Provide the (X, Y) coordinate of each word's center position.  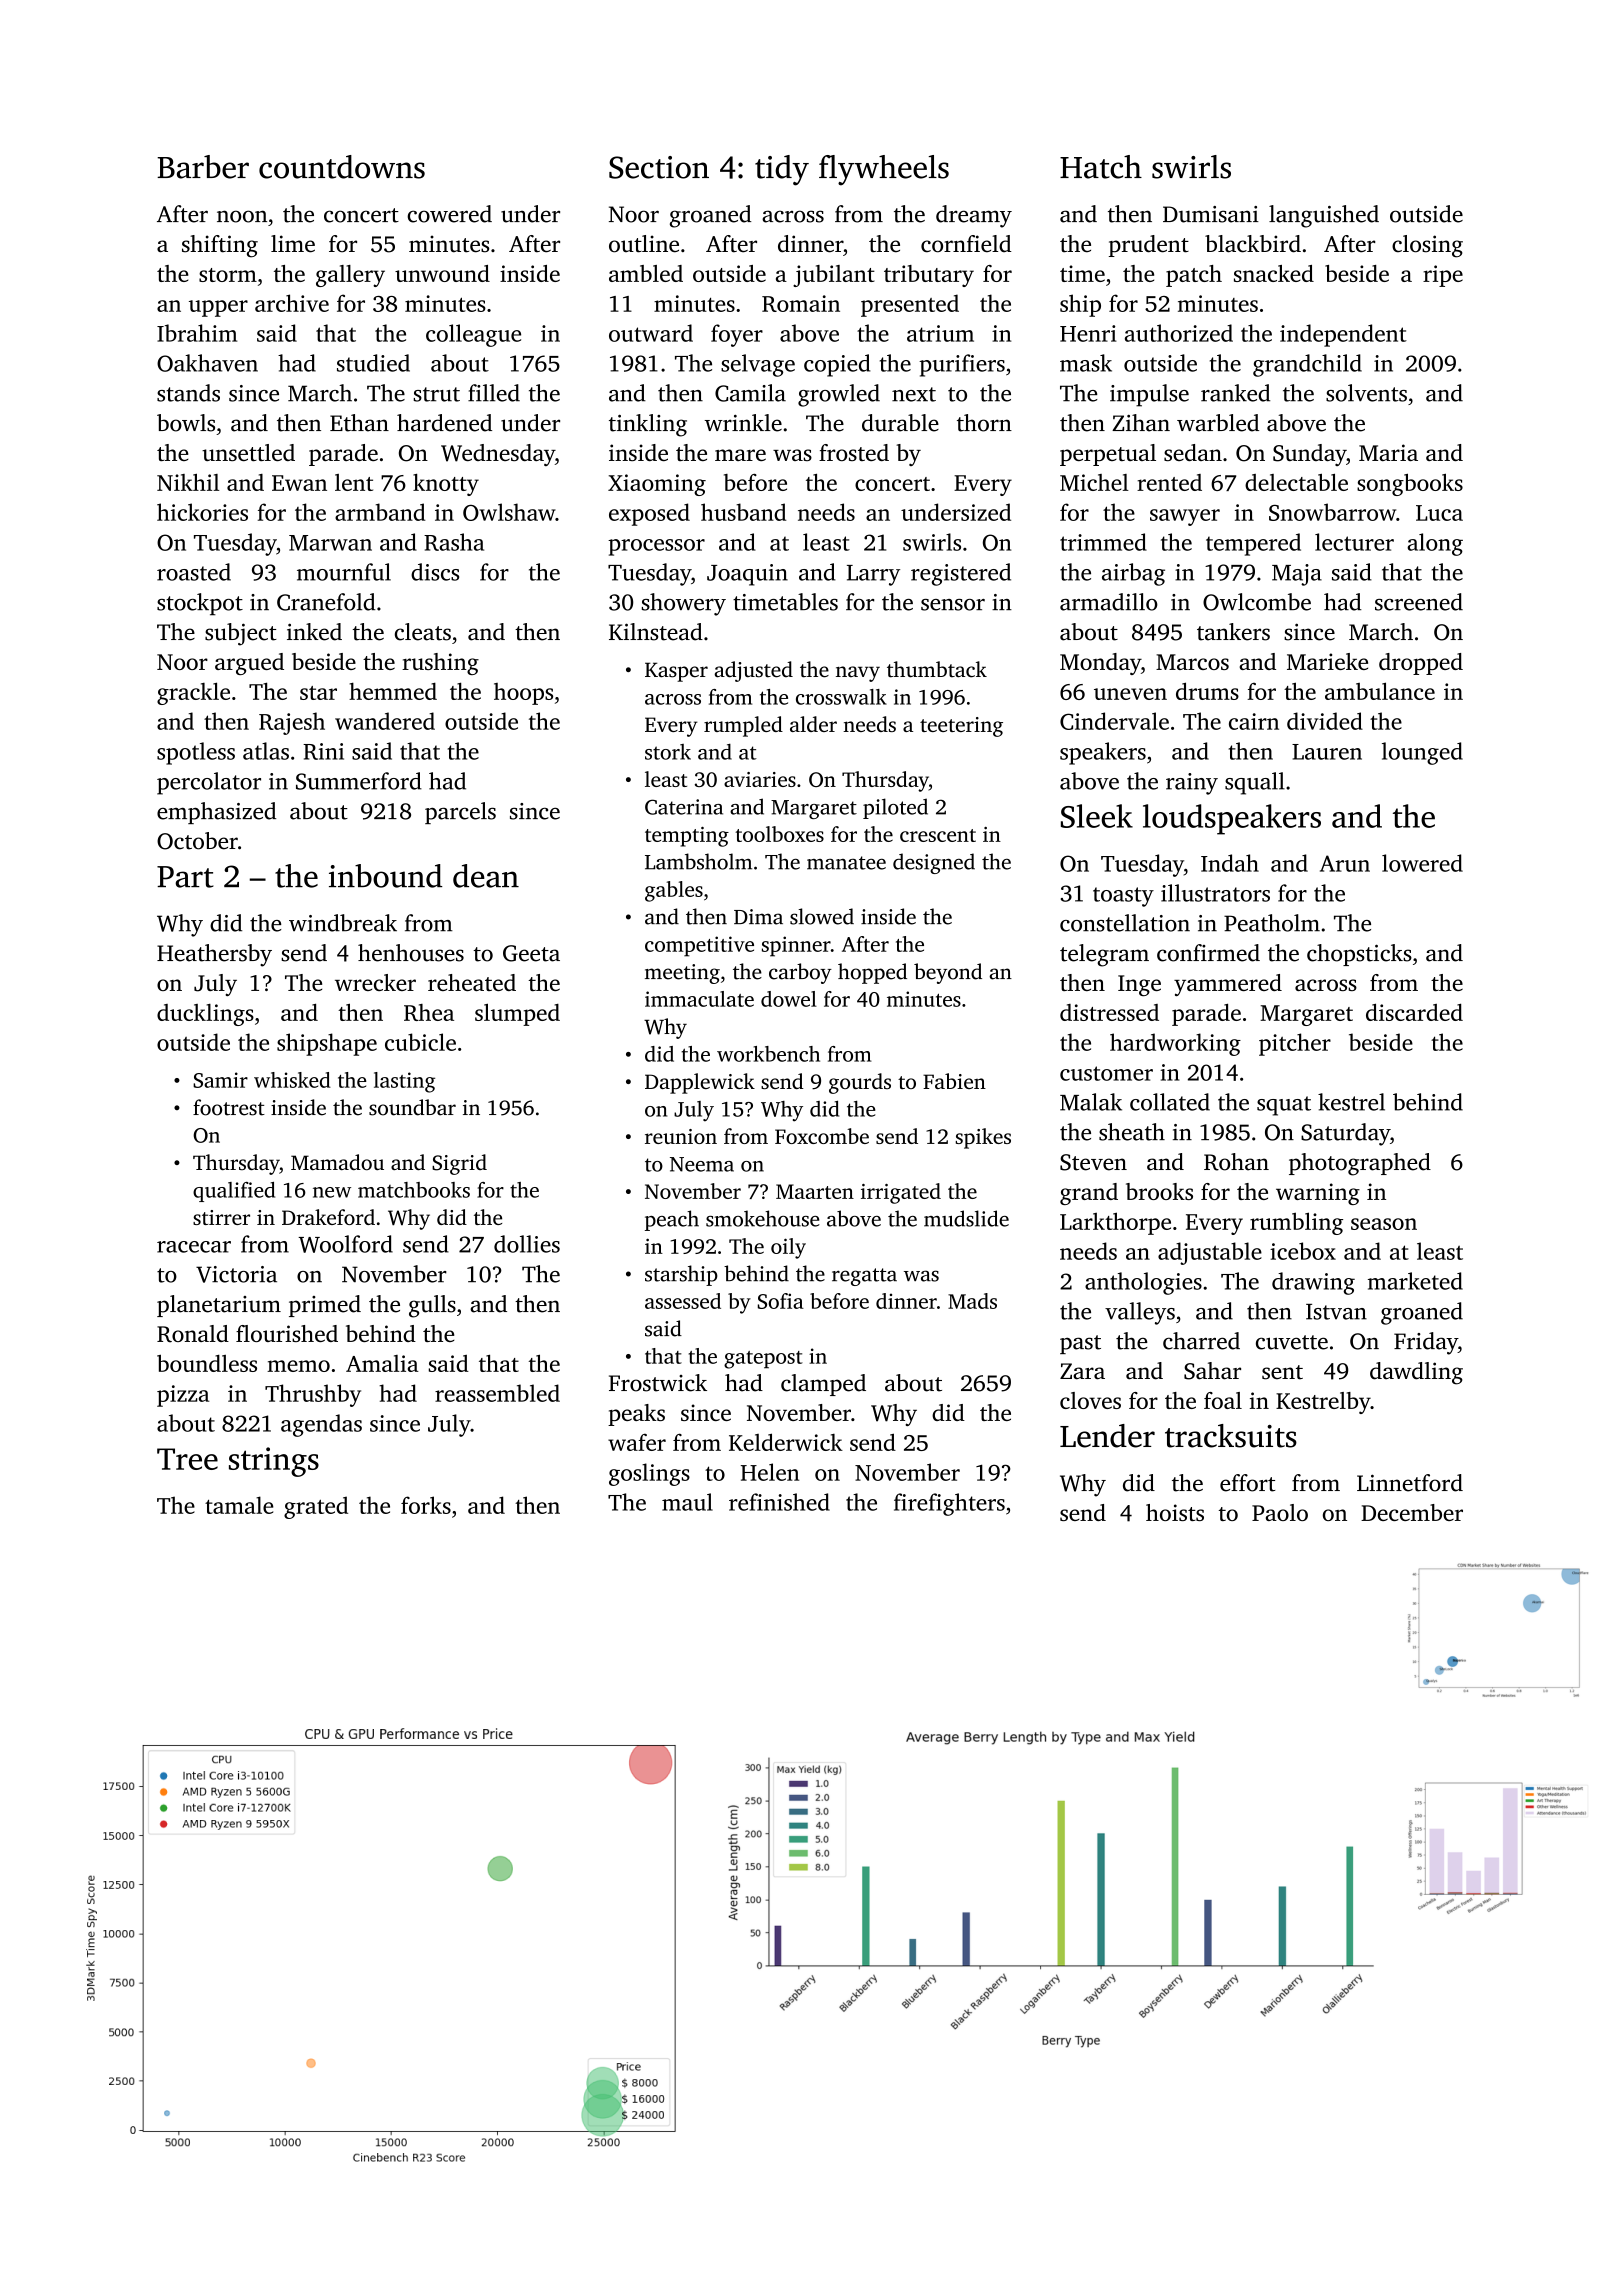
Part (185, 877)
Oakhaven (207, 363)
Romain (801, 303)
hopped (872, 973)
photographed (1360, 1164)
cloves (1090, 1400)
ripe (1443, 276)
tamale (239, 1505)
